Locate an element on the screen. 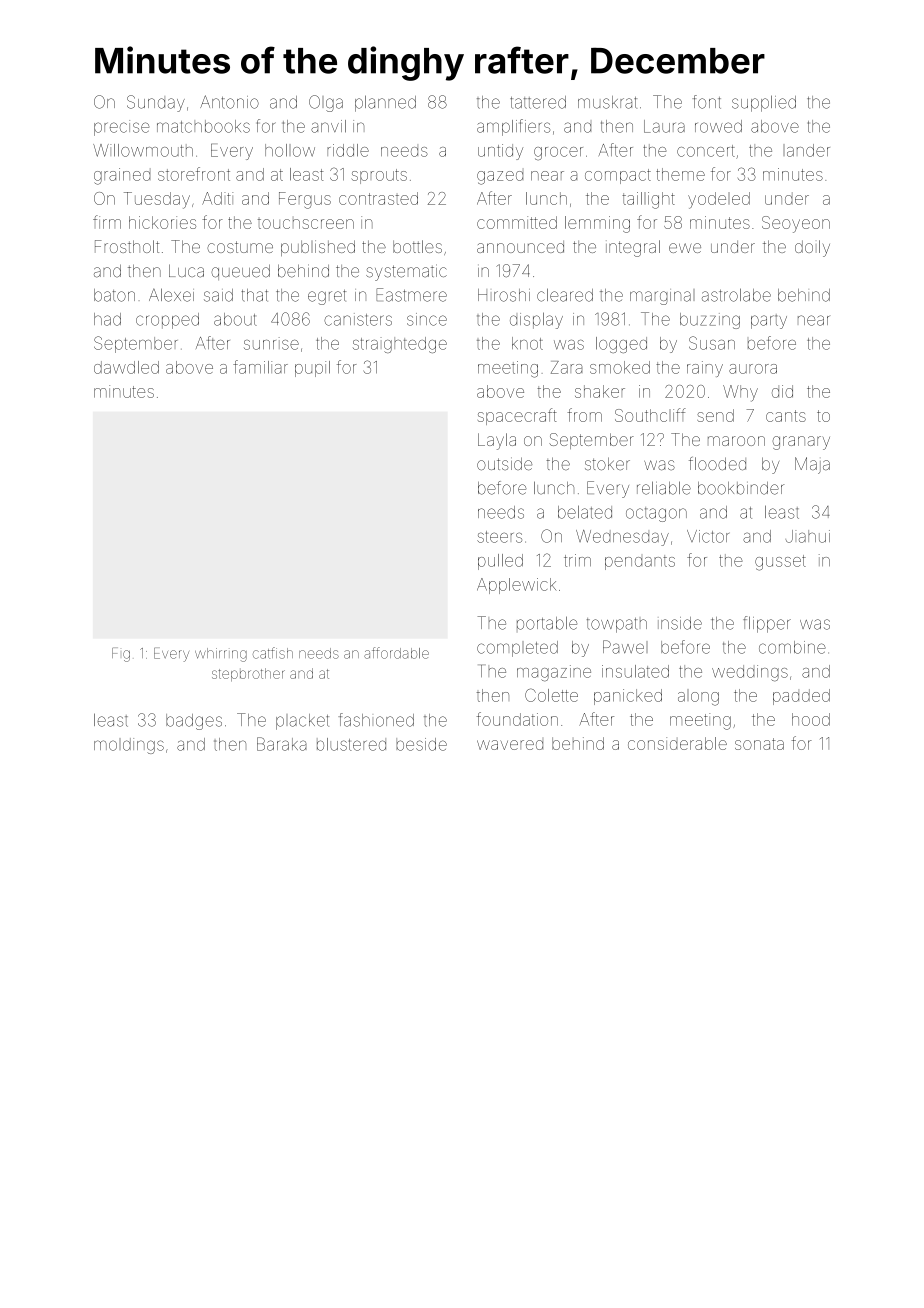  belated is located at coordinates (585, 512).
